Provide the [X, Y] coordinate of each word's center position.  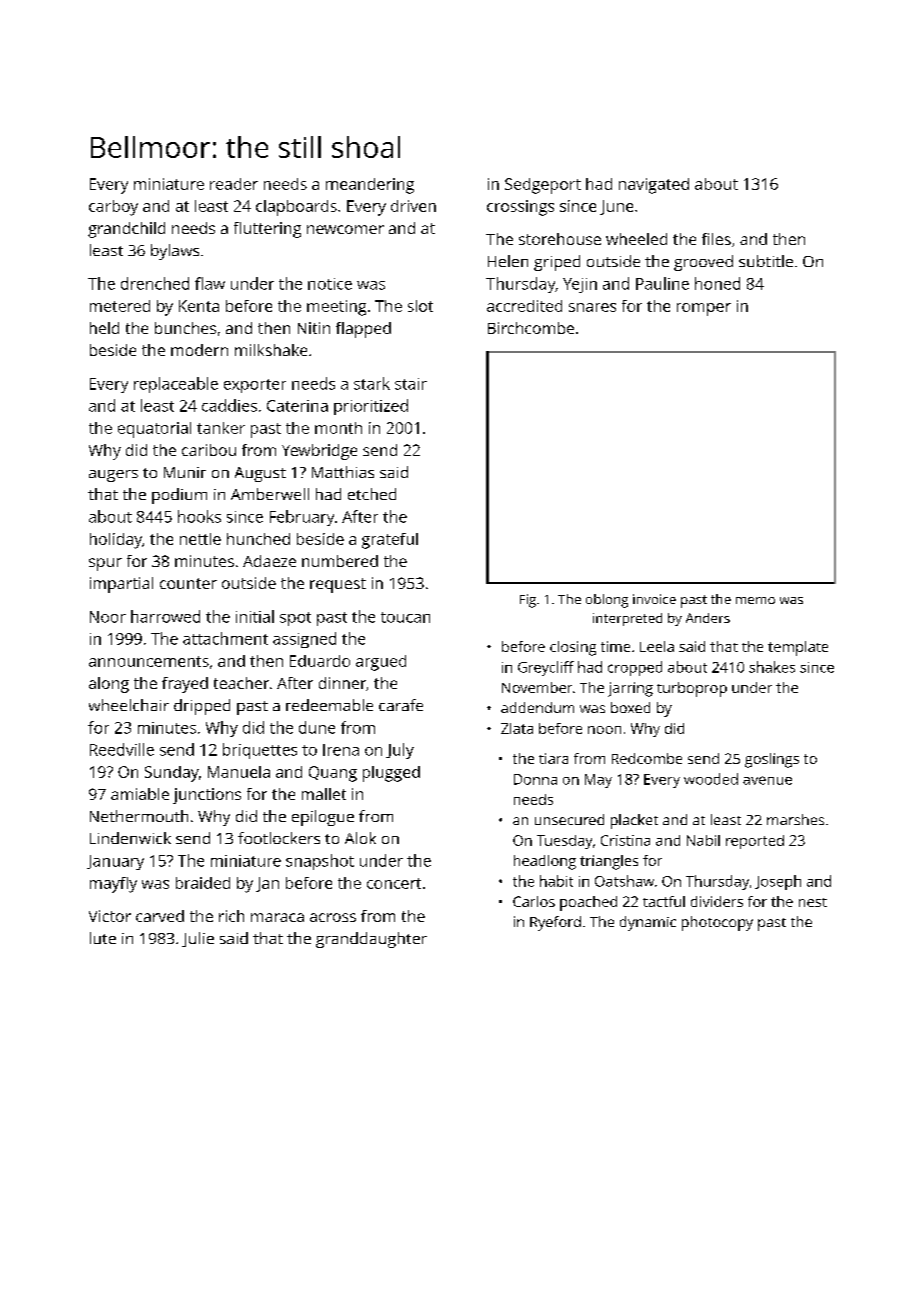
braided [203, 883]
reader [234, 184]
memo [755, 600]
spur [105, 564]
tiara [553, 758]
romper [704, 309]
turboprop [692, 689]
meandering [370, 186]
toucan [405, 617]
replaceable [176, 385]
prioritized [371, 407]
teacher [241, 683]
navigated [654, 186]
